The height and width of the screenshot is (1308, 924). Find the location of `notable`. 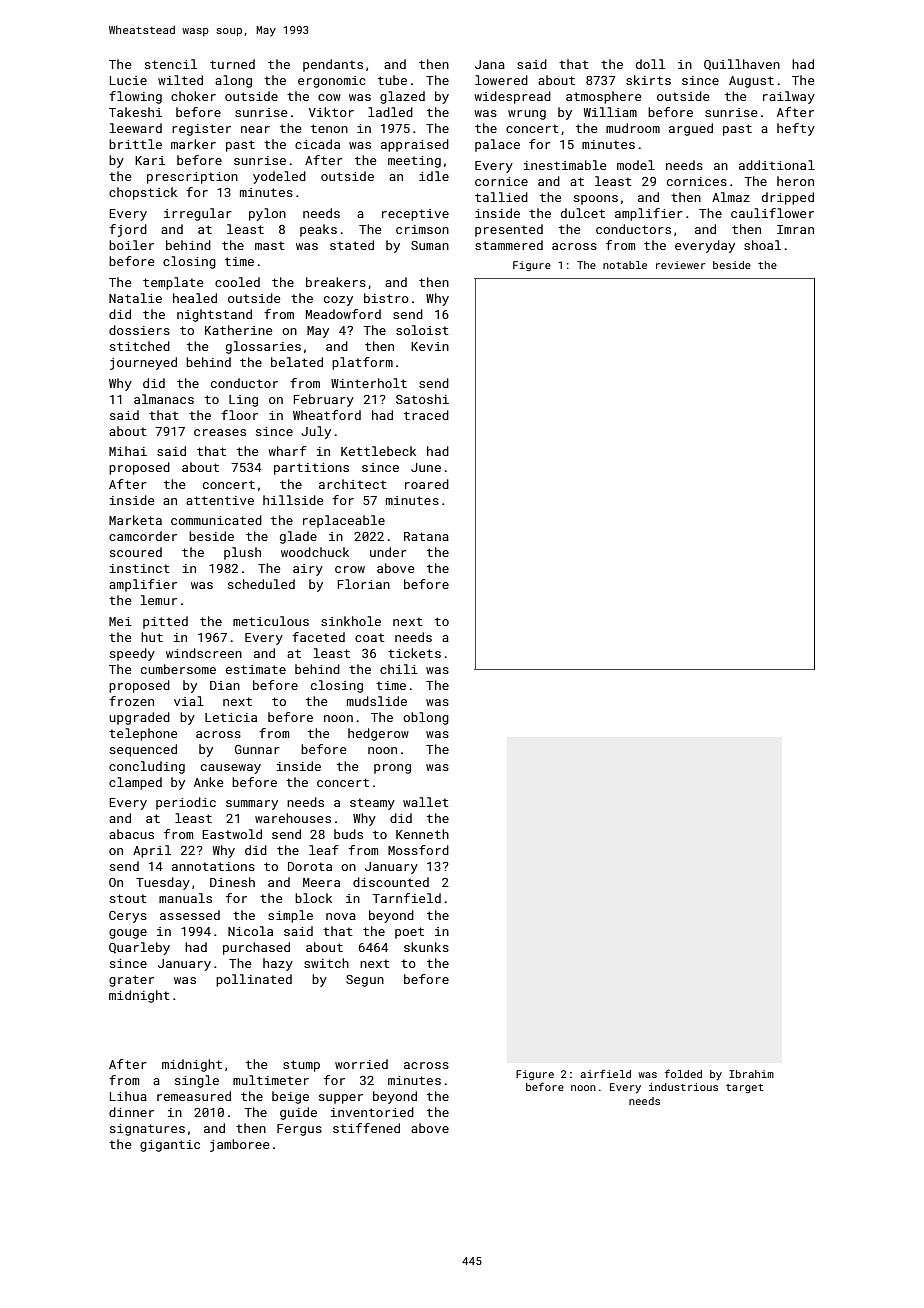

notable is located at coordinates (625, 265).
